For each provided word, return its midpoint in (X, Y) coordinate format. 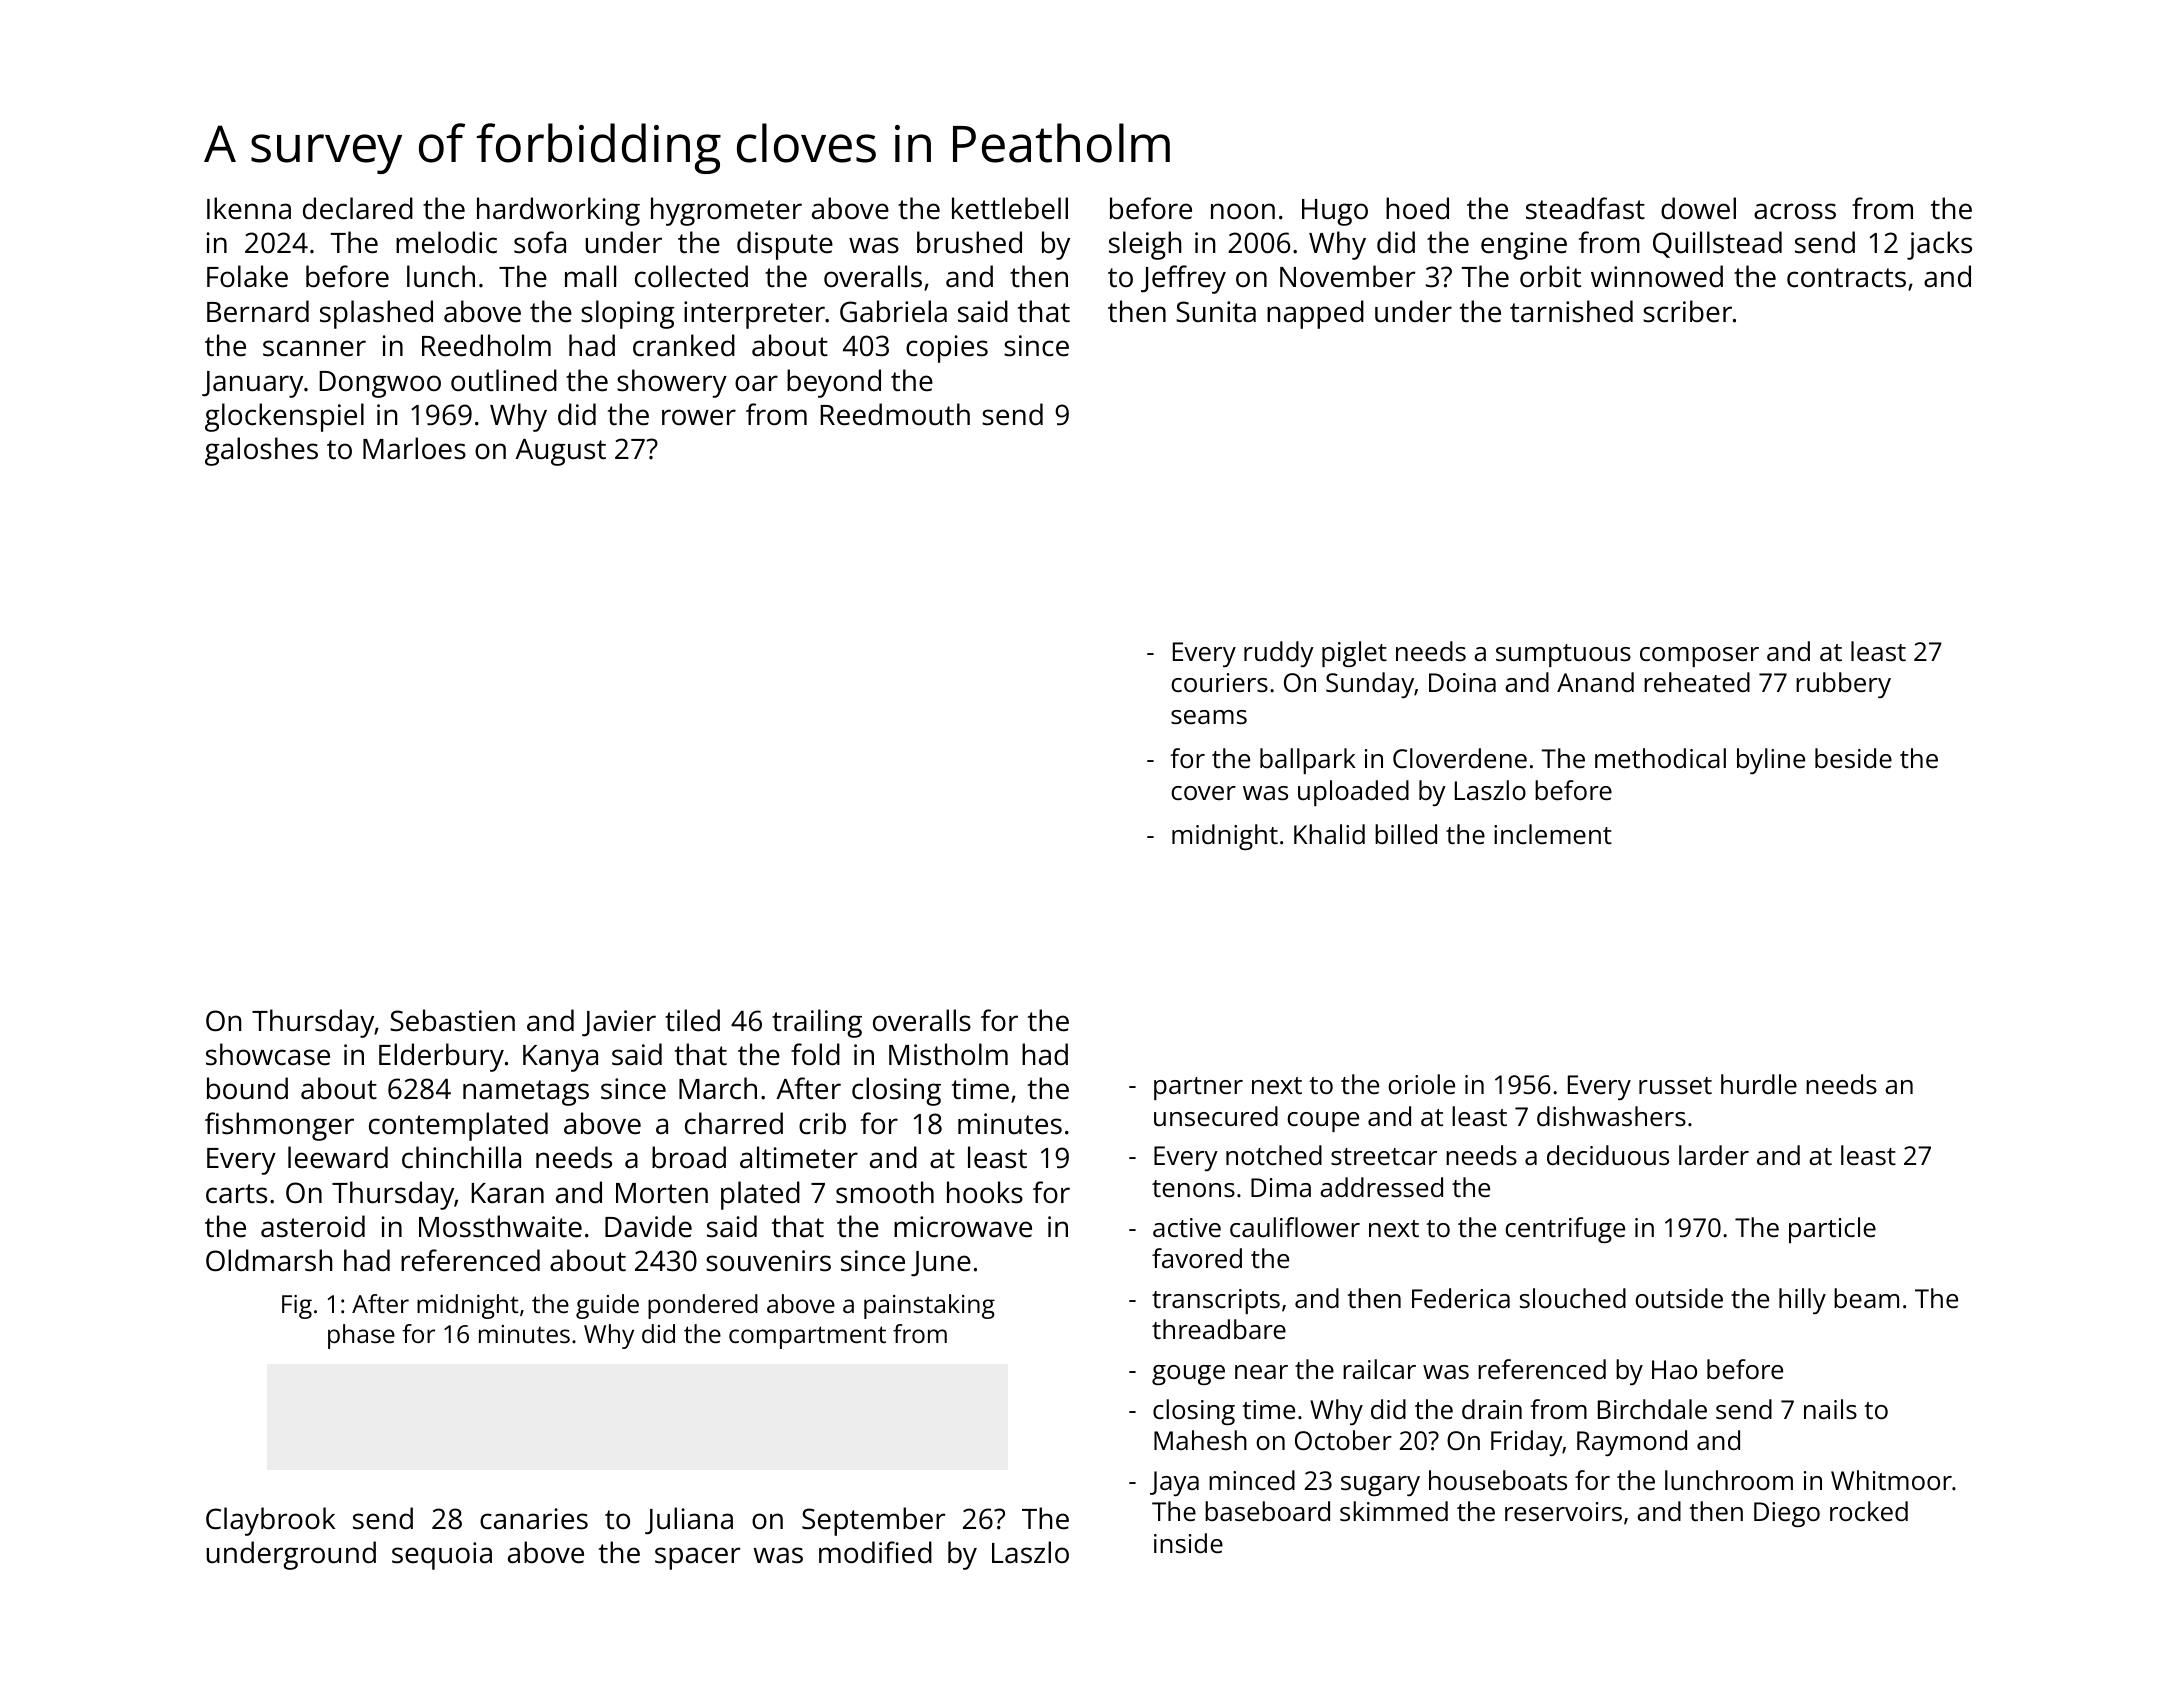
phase (361, 1336)
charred (734, 1123)
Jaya (1174, 1483)
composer (1699, 657)
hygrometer (726, 211)
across (1795, 211)
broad (689, 1157)
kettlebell (1010, 208)
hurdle (1759, 1084)
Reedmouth (895, 414)
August (560, 452)
